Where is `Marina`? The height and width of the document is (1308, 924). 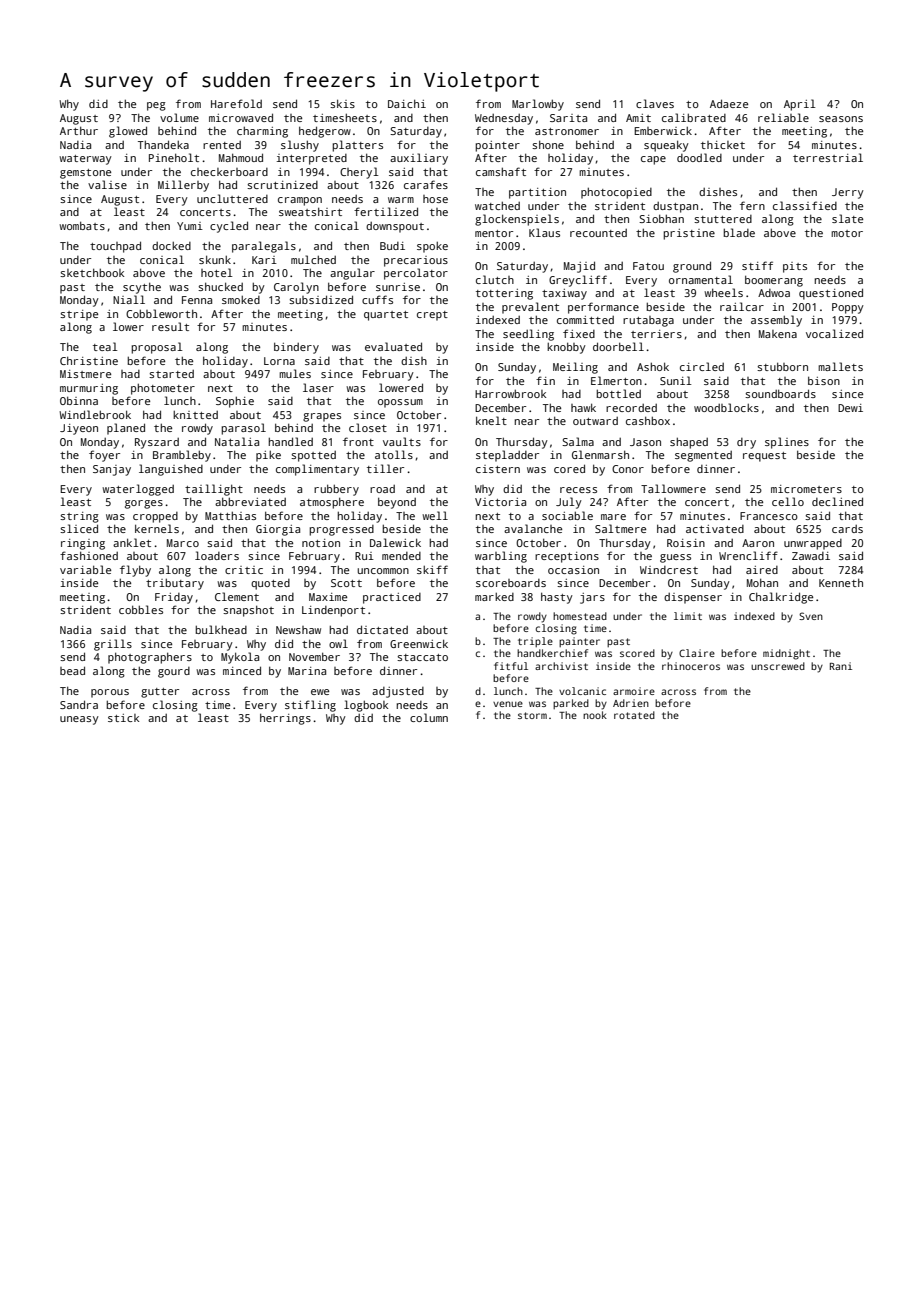
Marina is located at coordinates (307, 671).
